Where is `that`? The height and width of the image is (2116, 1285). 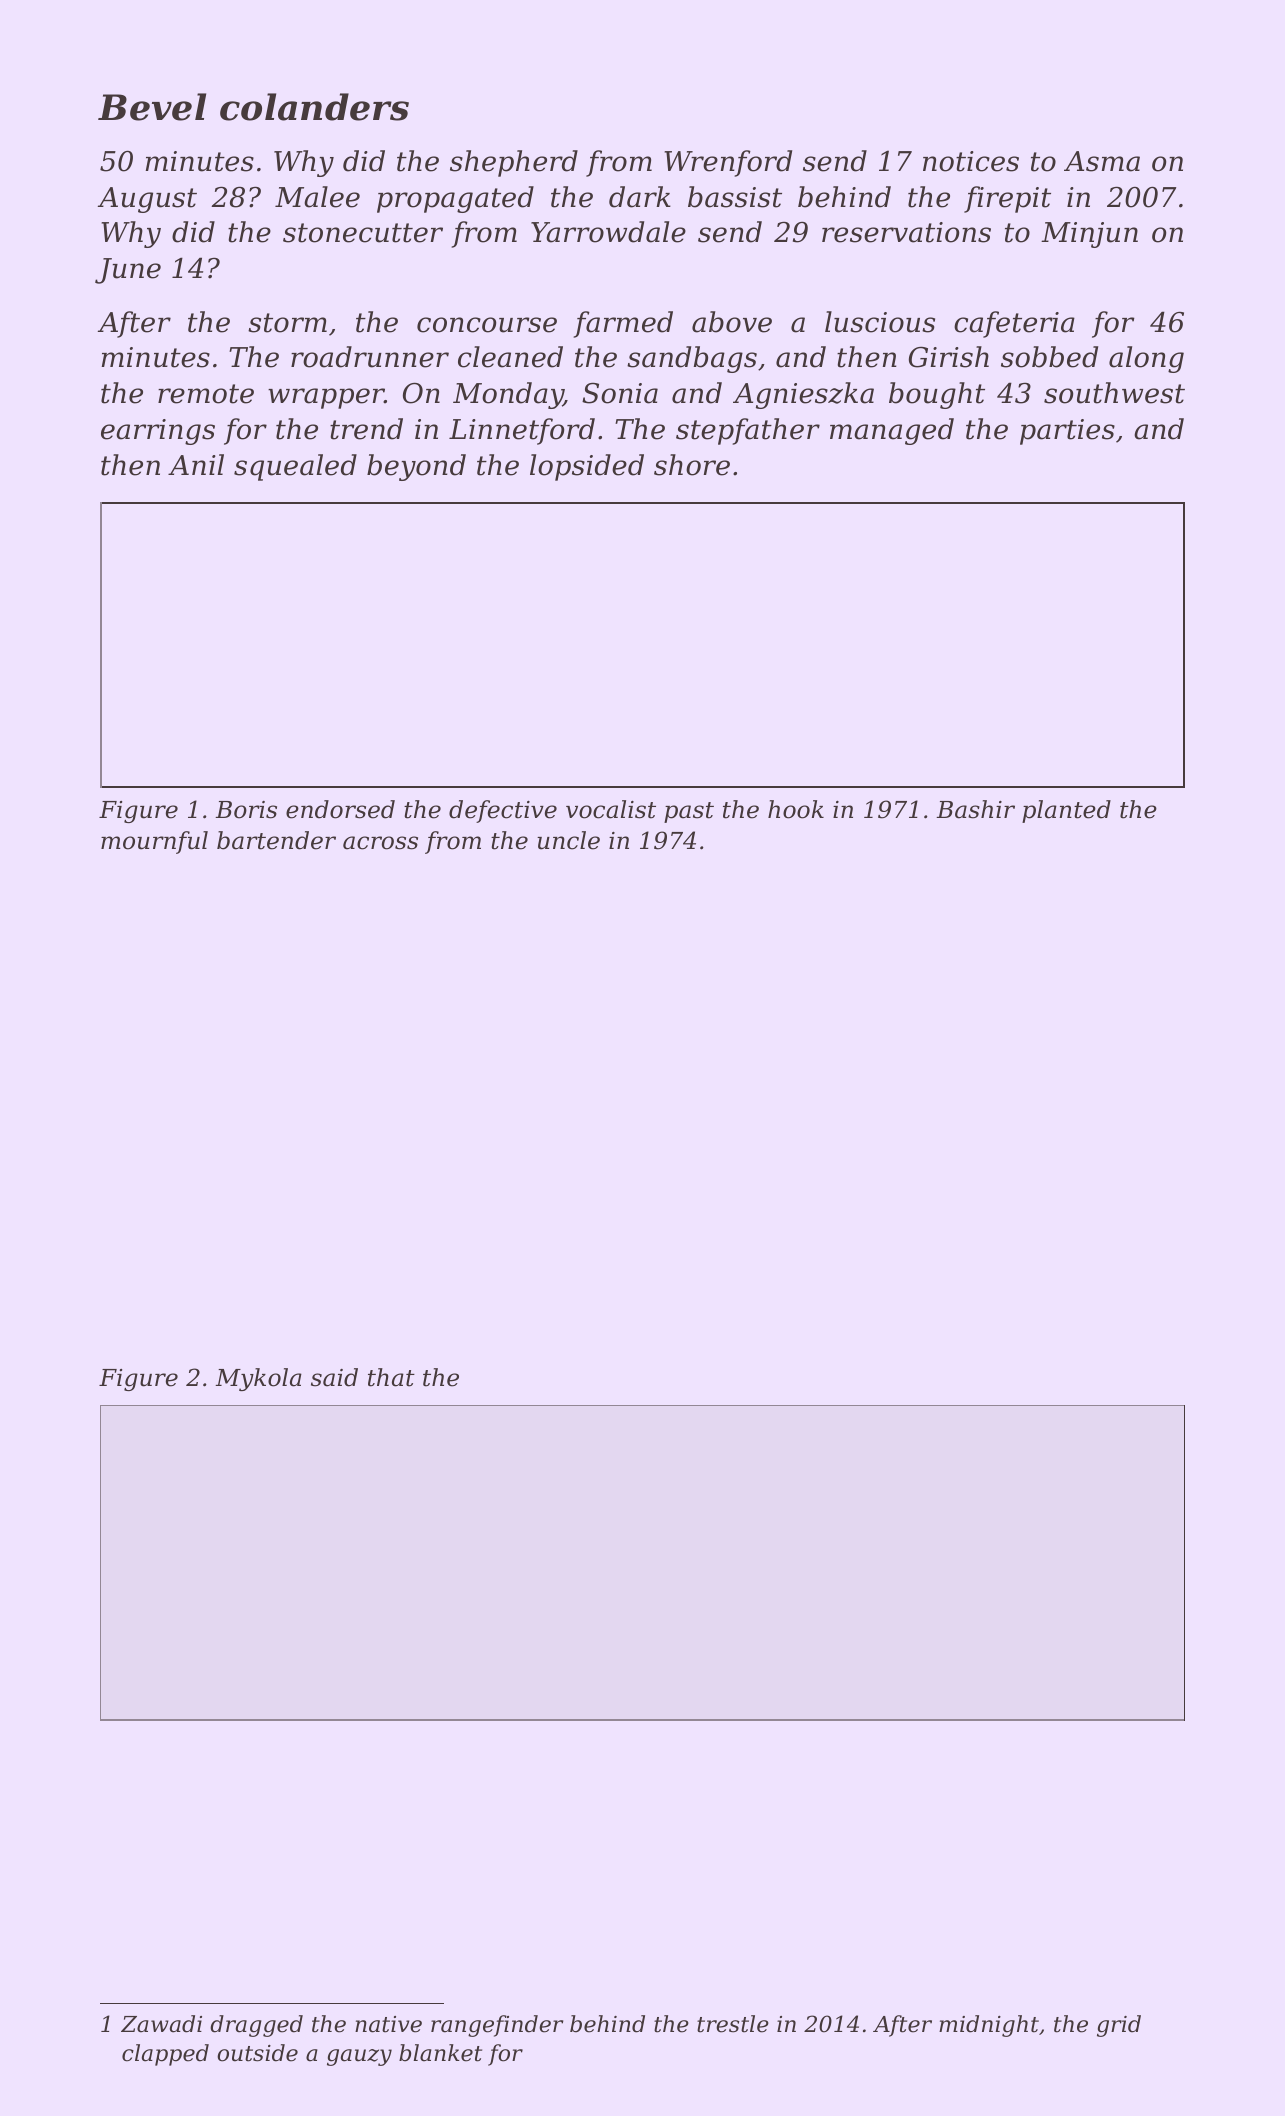
that is located at coordinates (391, 1377).
